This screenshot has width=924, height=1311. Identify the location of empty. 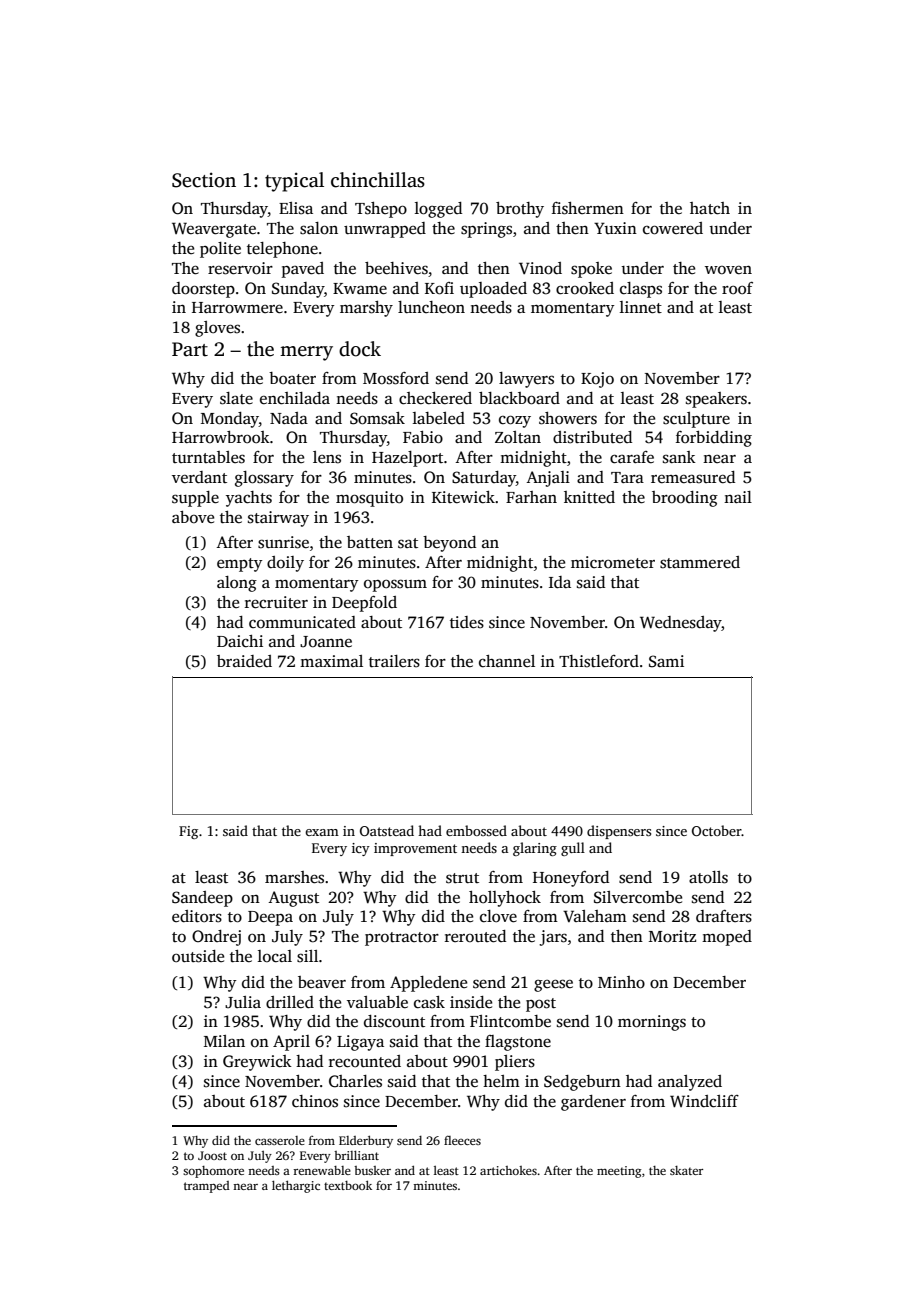
(240, 565).
